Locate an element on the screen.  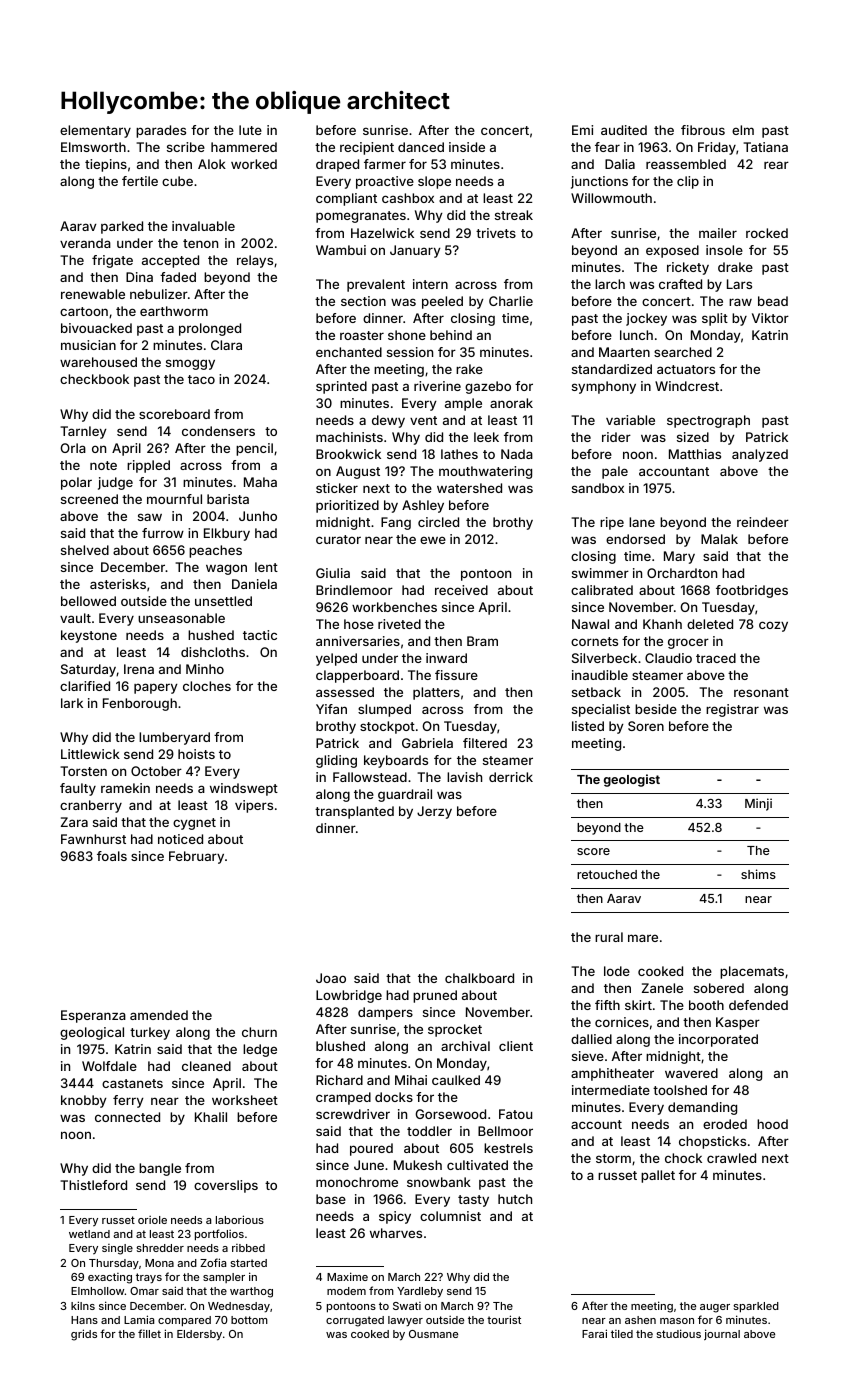
fertile is located at coordinates (140, 181).
